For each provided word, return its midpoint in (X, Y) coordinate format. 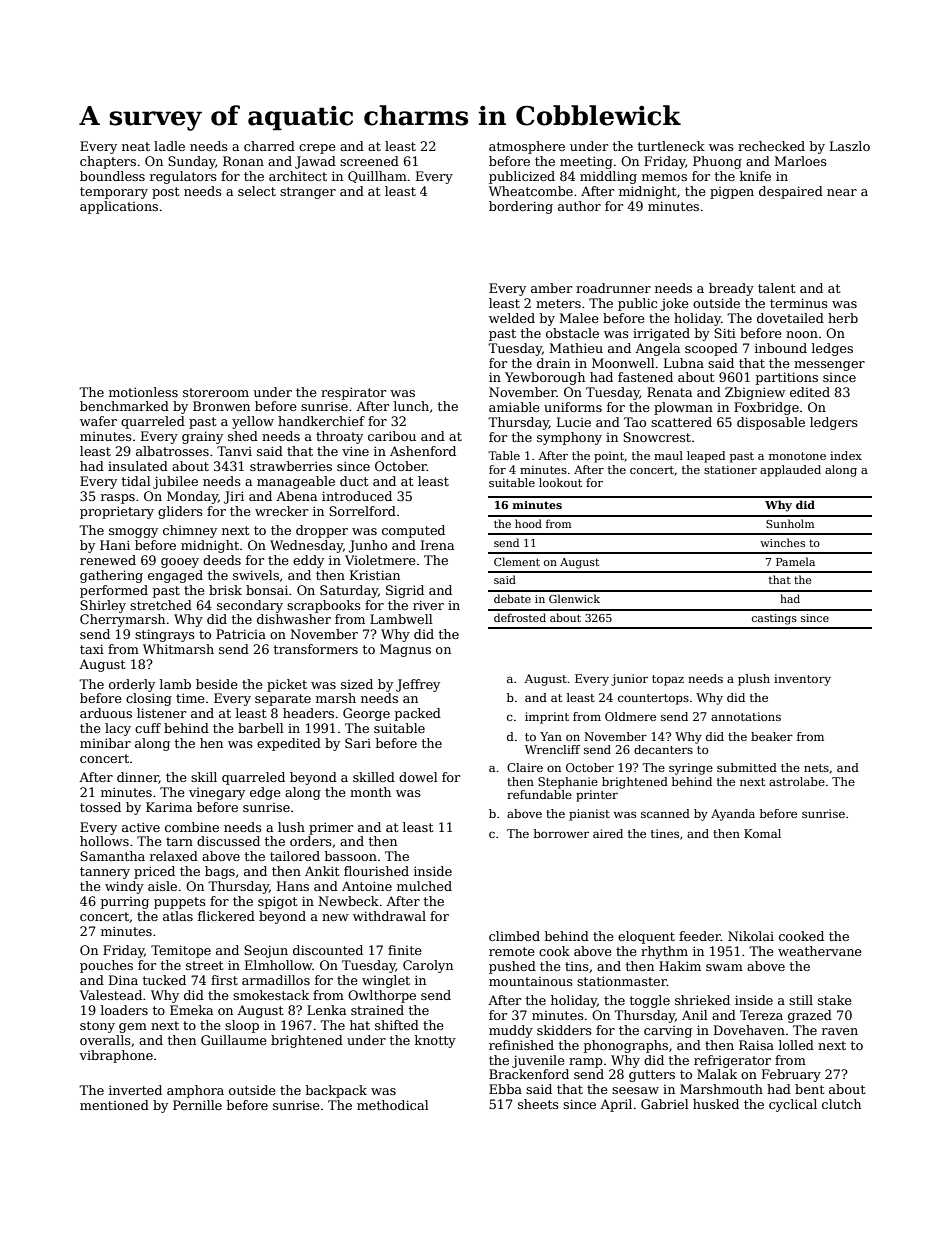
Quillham (377, 177)
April (616, 1105)
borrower (561, 833)
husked (716, 1104)
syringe (691, 769)
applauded (790, 471)
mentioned (114, 1105)
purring (125, 903)
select (257, 191)
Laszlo (850, 146)
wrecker (281, 511)
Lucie (574, 422)
